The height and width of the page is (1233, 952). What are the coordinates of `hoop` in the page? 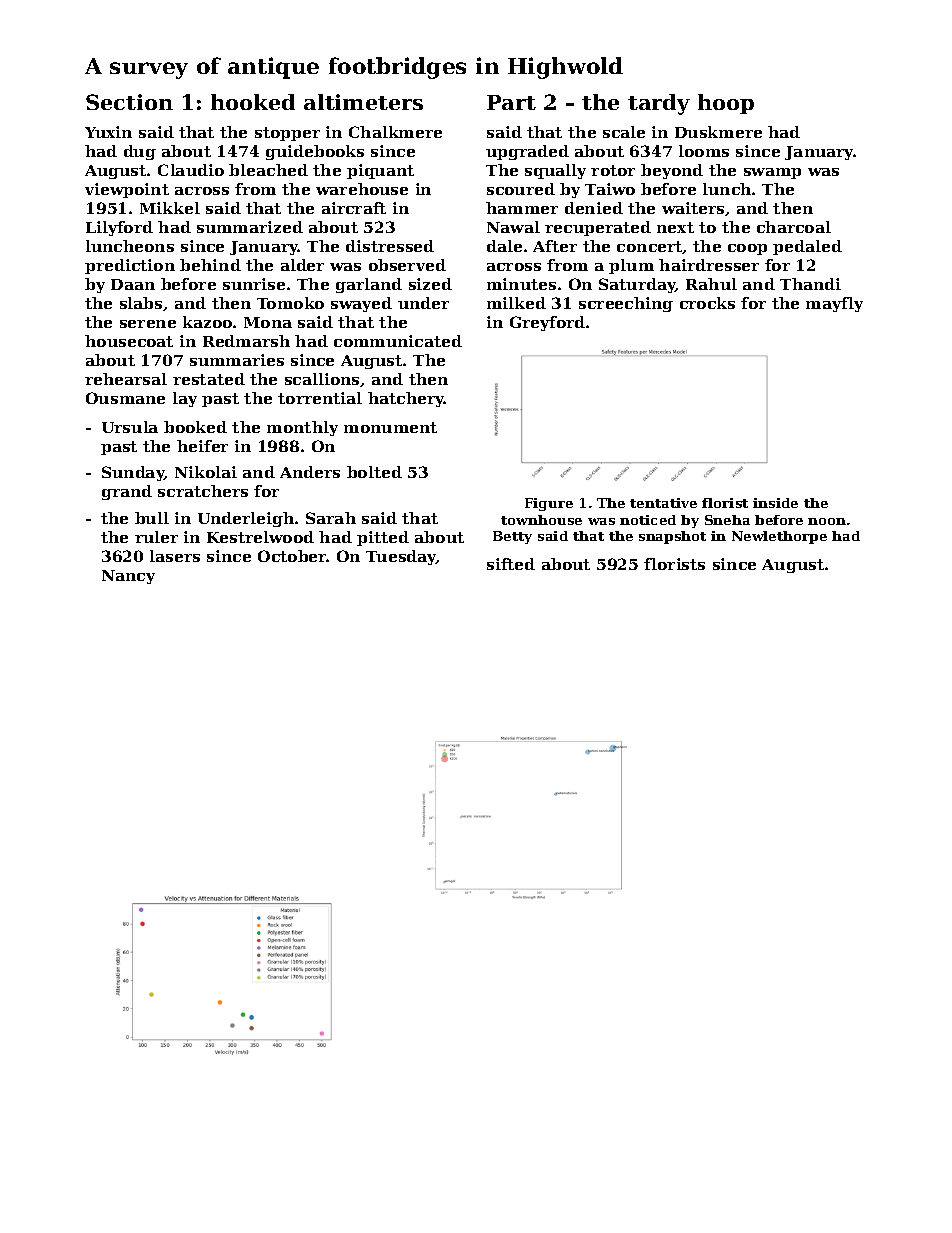 It's located at (726, 104).
